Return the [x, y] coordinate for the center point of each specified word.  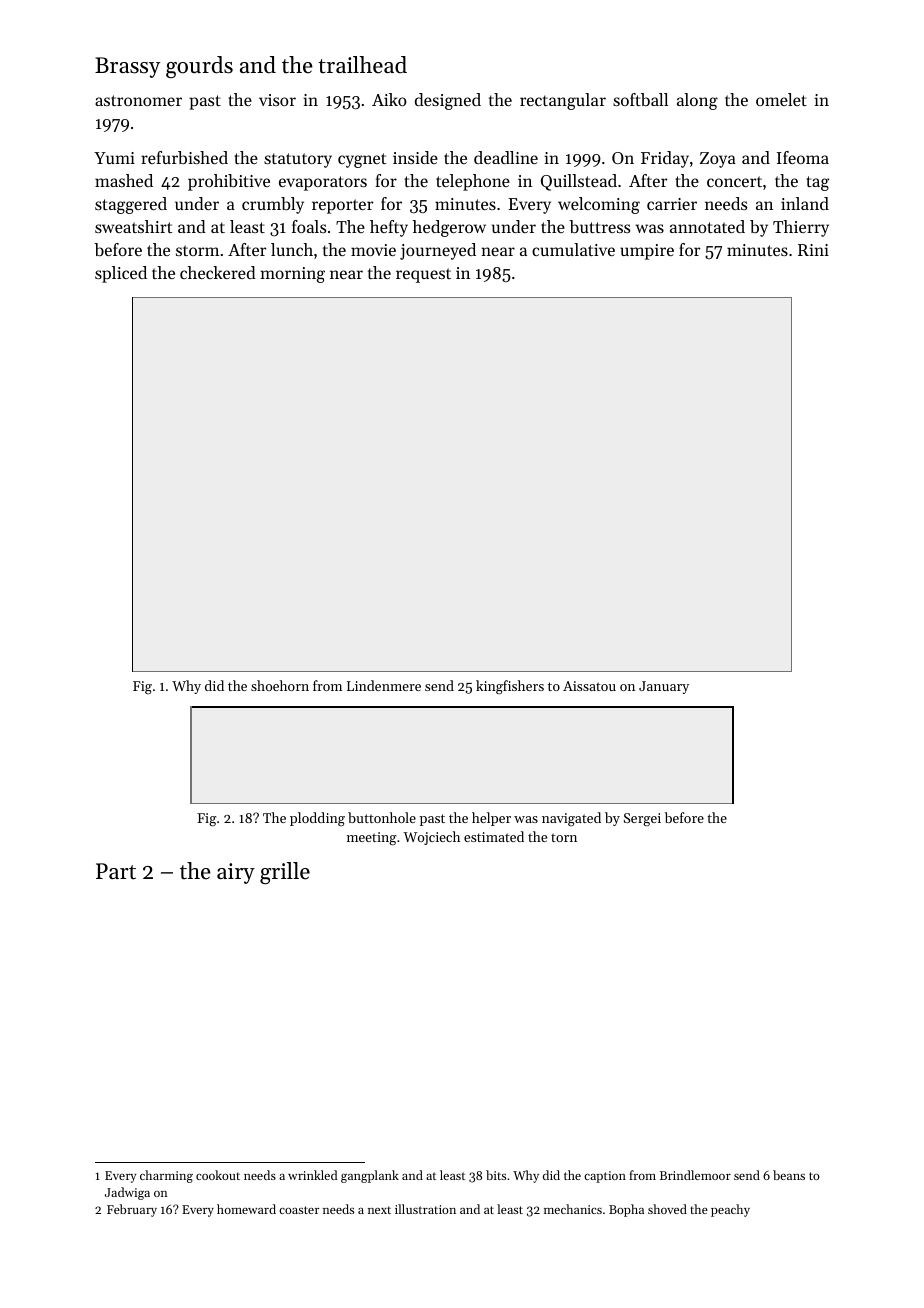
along [697, 101]
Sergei [642, 820]
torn [564, 837]
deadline [506, 157]
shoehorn [280, 685]
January [664, 687]
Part [116, 871]
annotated [707, 226]
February [132, 1210]
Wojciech [431, 838]
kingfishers [510, 687]
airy [236, 873]
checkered [218, 272]
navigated [571, 819]
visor [277, 100]
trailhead [362, 65]
